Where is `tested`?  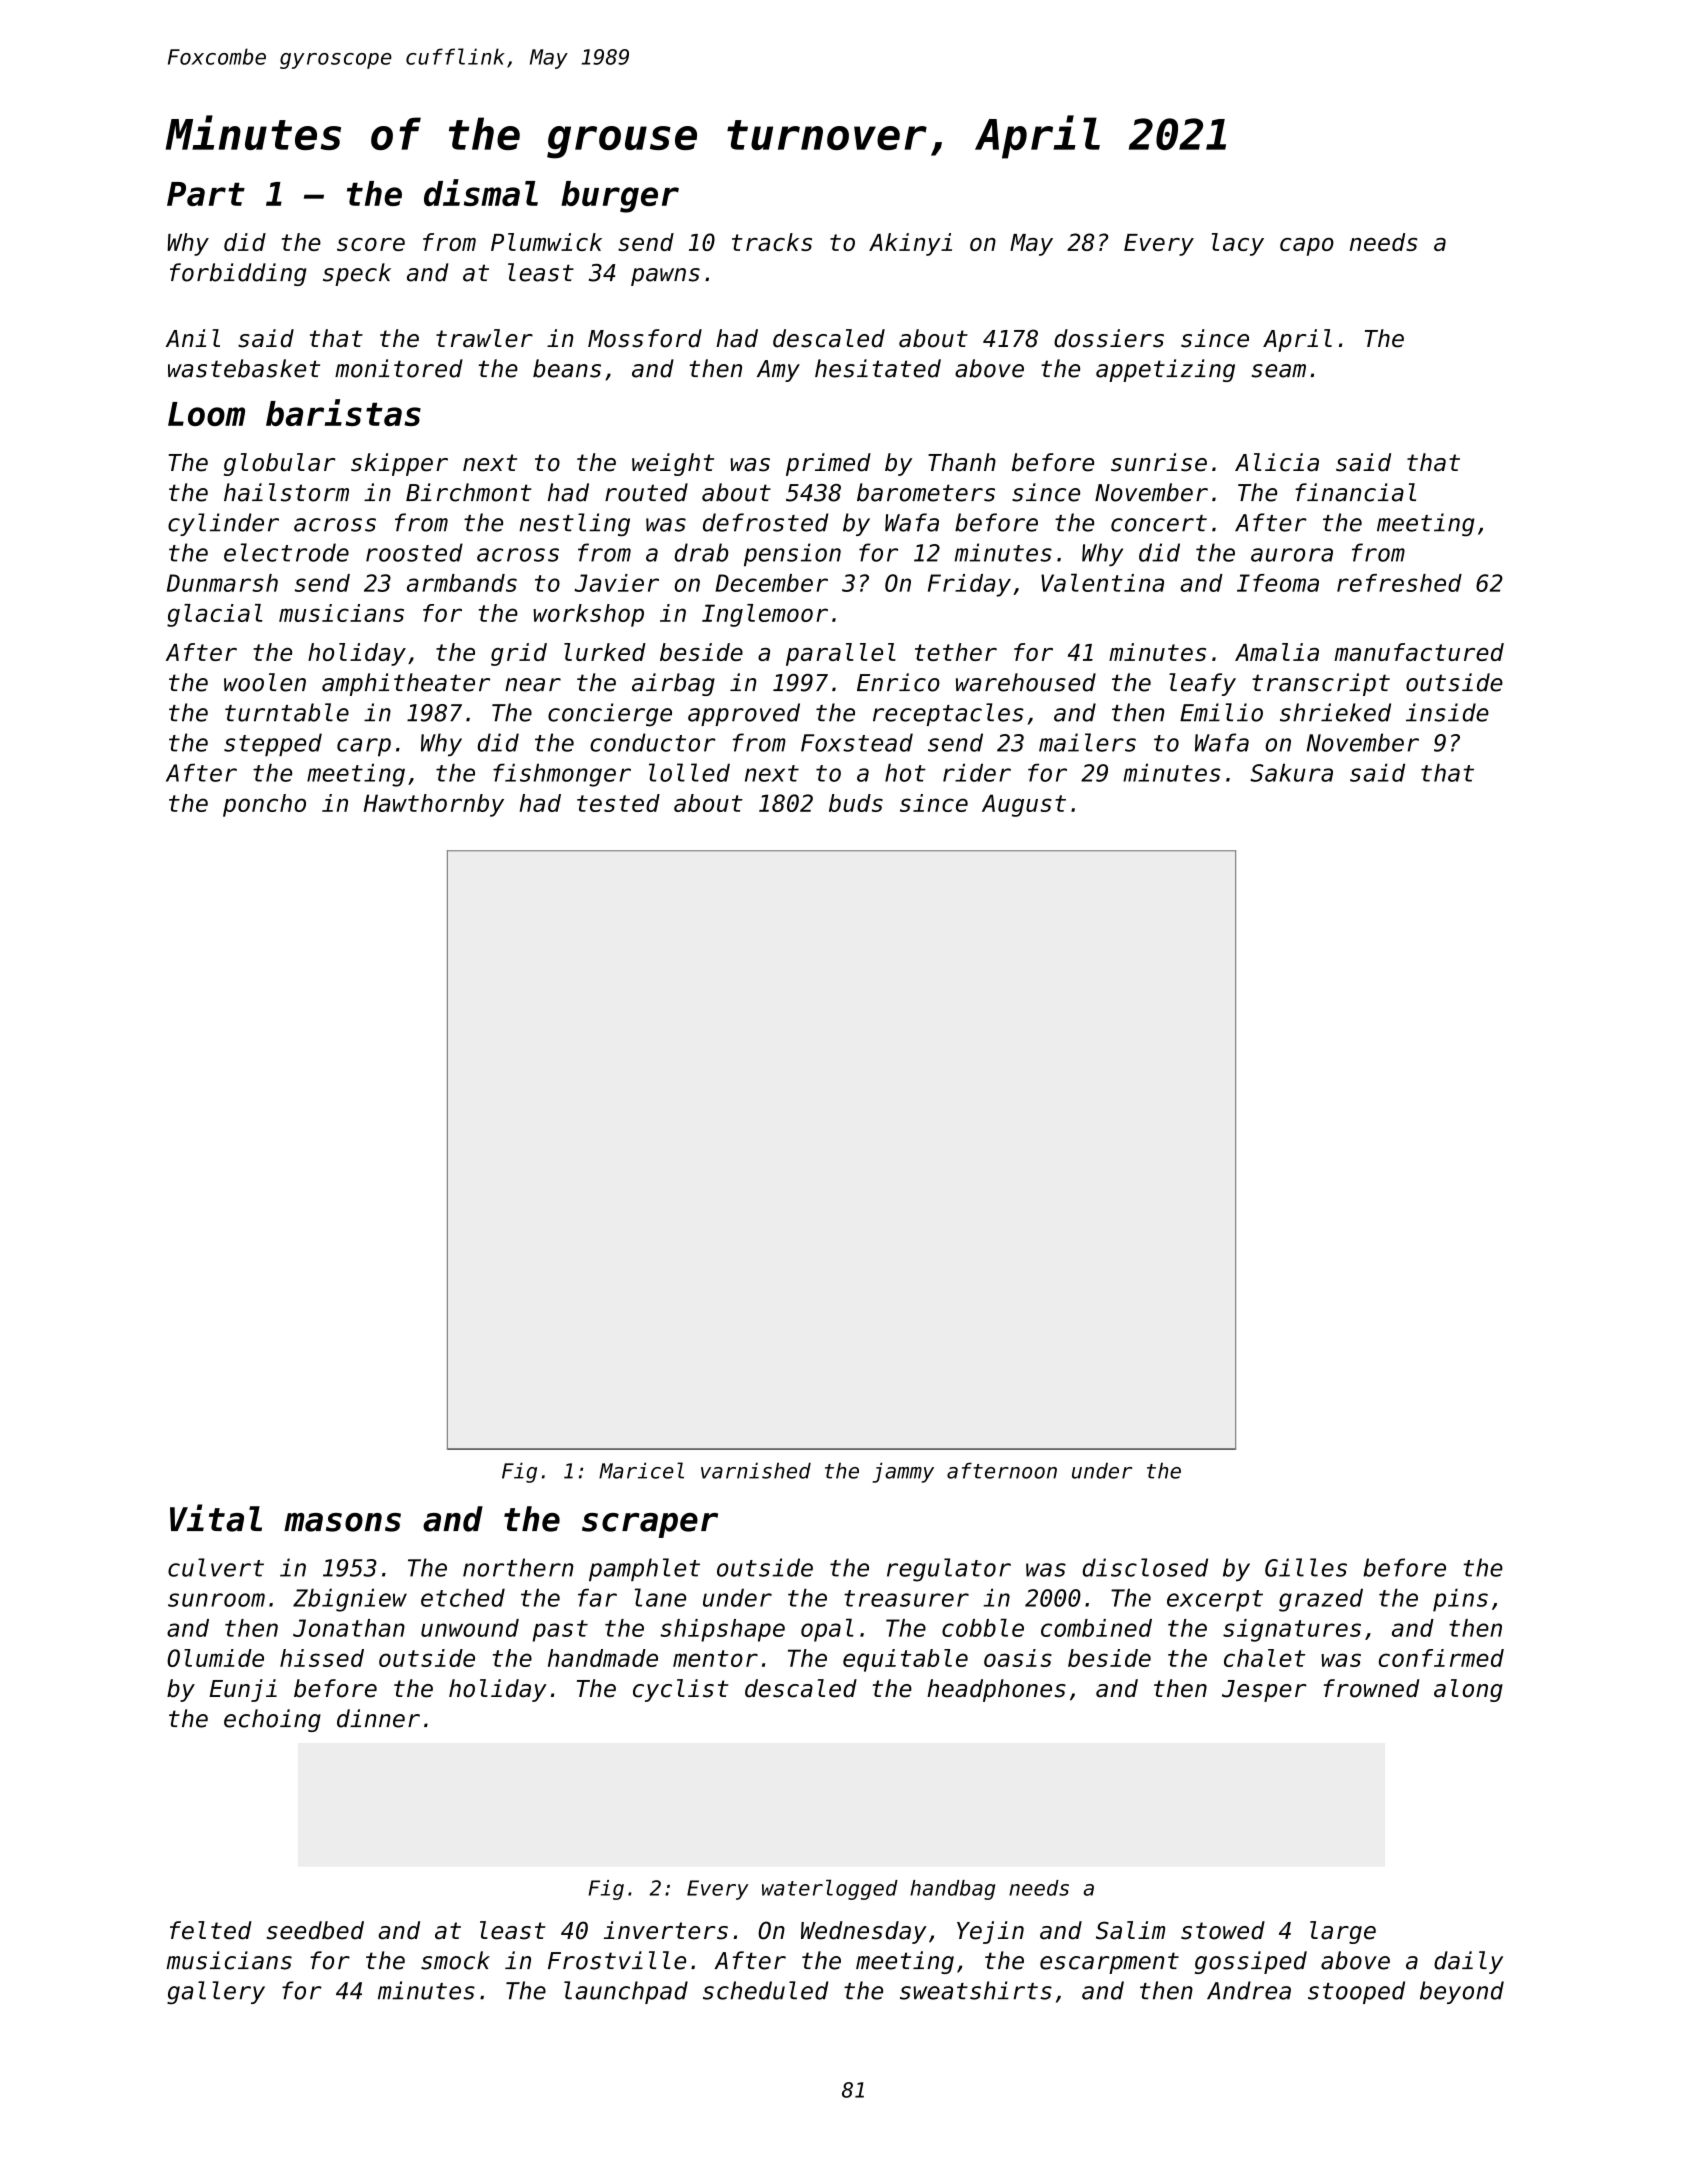
tested is located at coordinates (618, 803).
